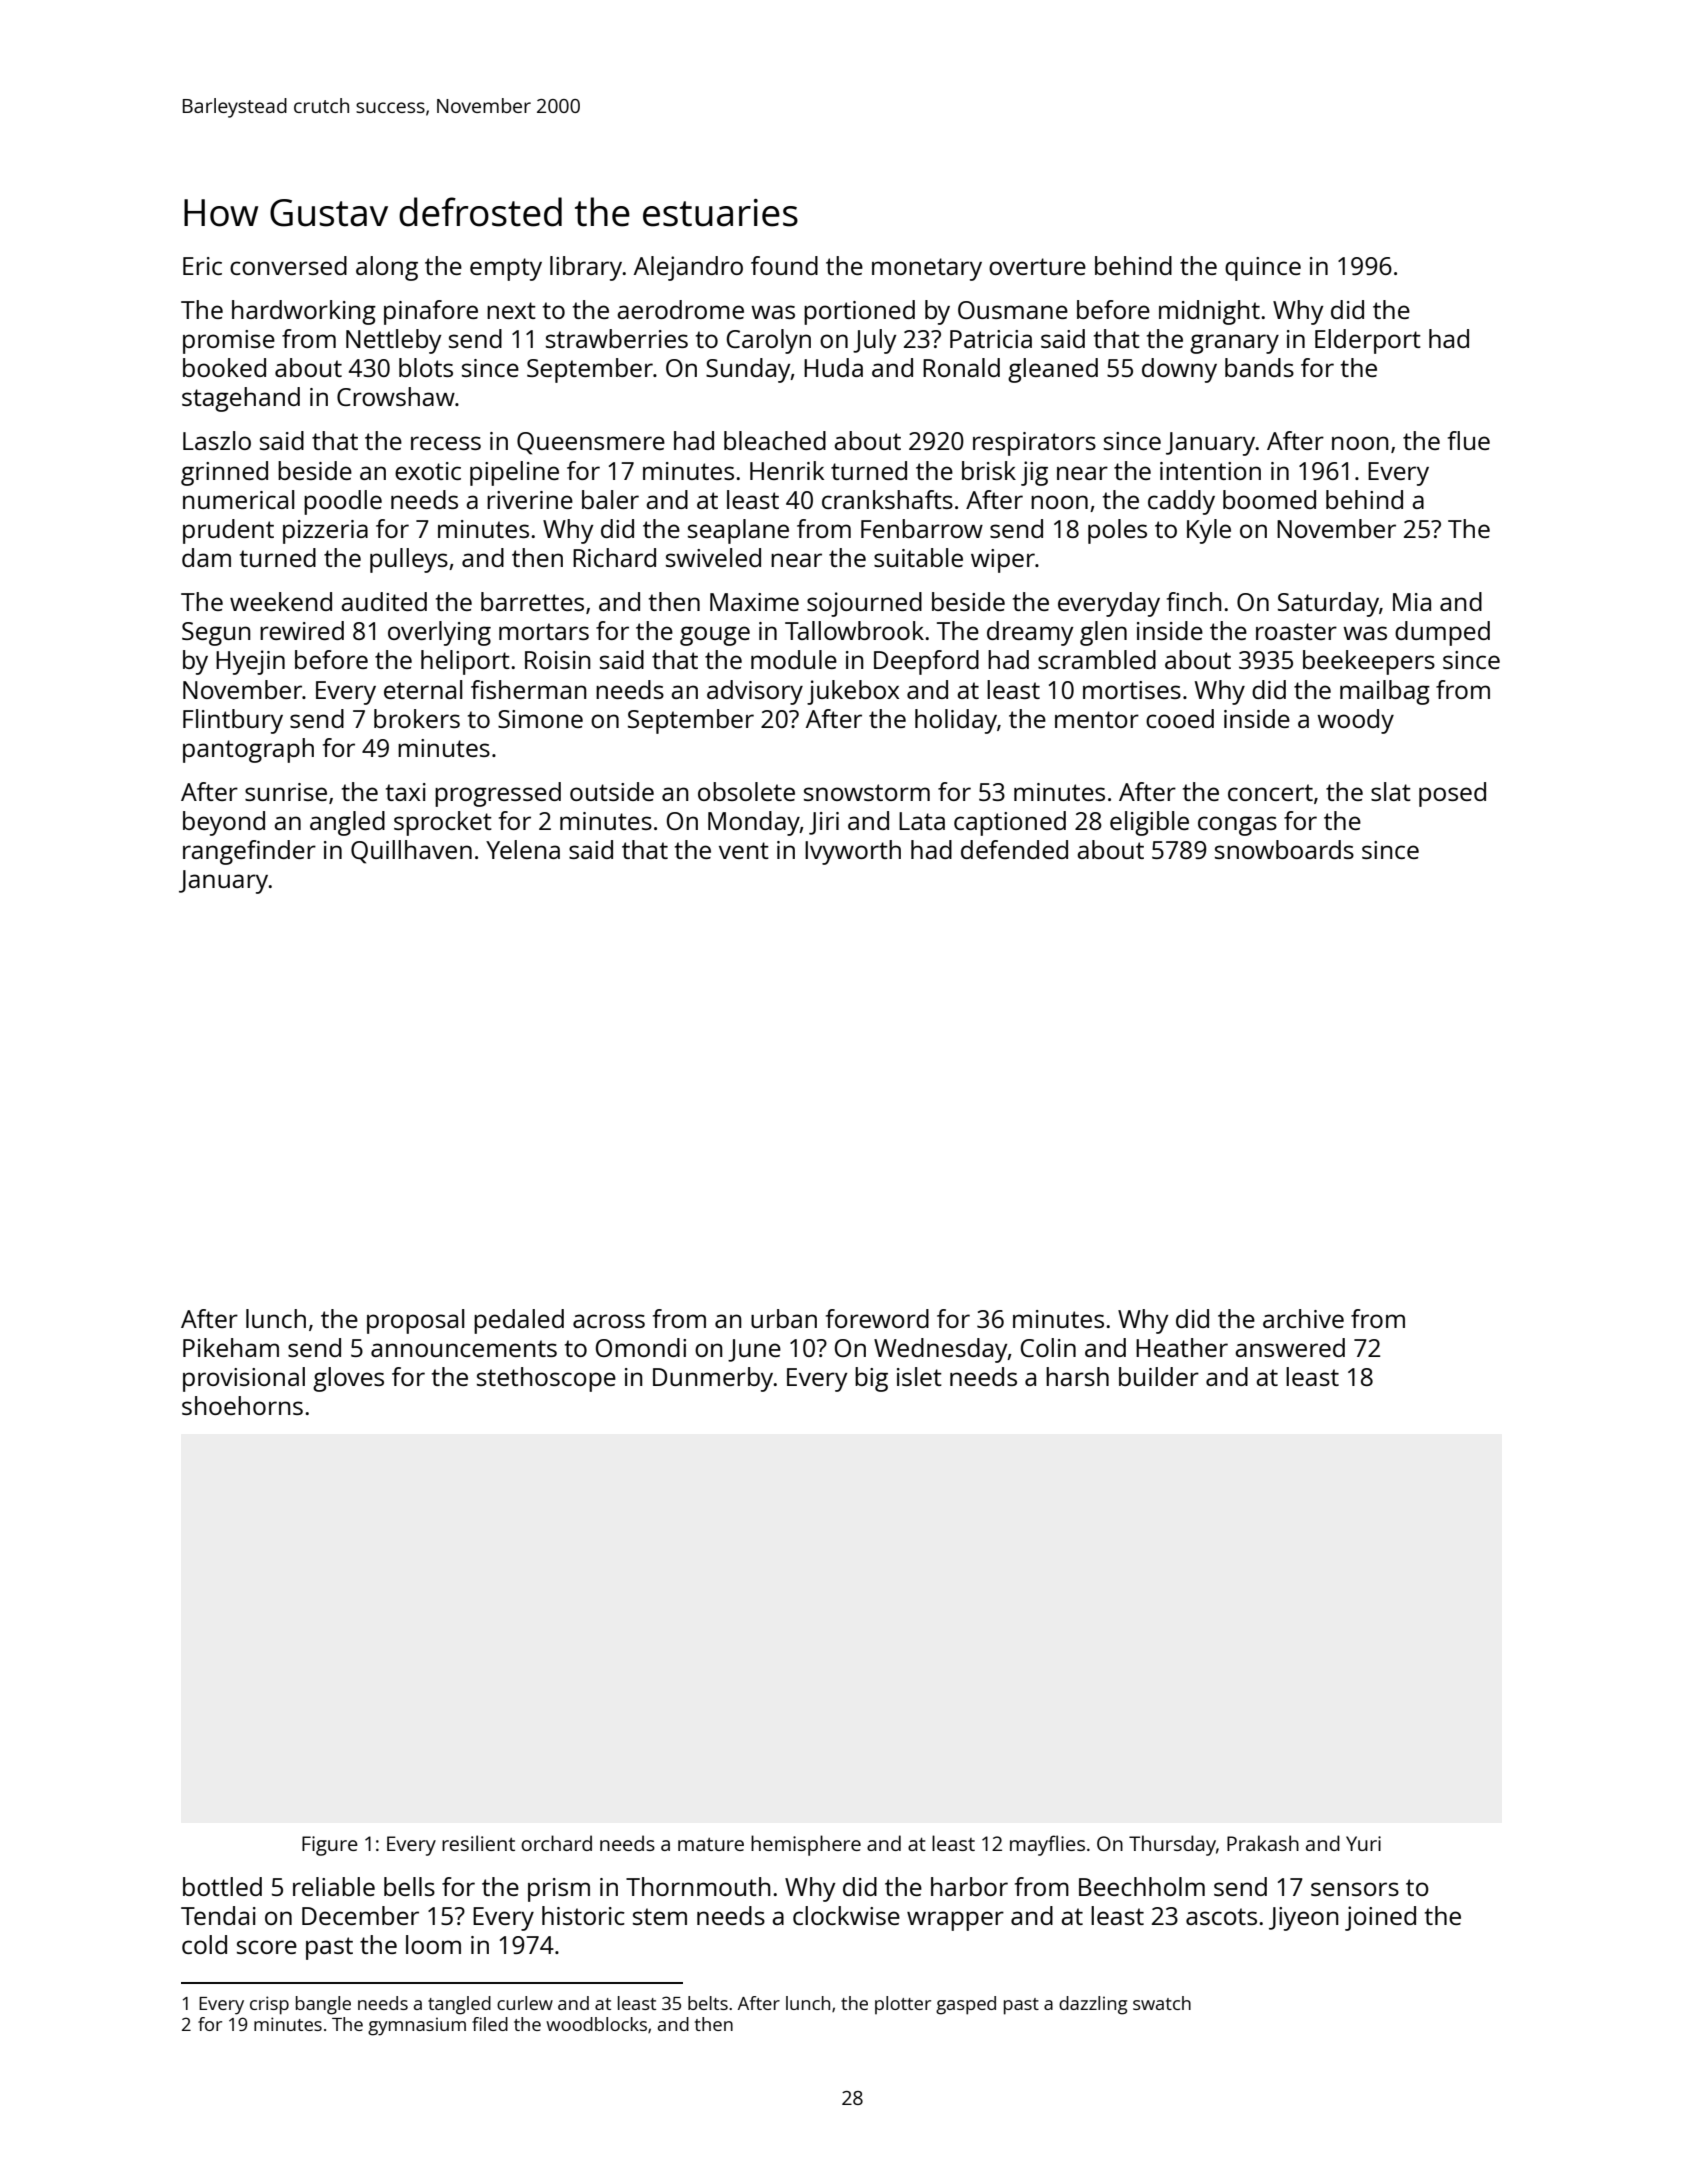  What do you see at coordinates (903, 2005) in the image?
I see `plotter` at bounding box center [903, 2005].
